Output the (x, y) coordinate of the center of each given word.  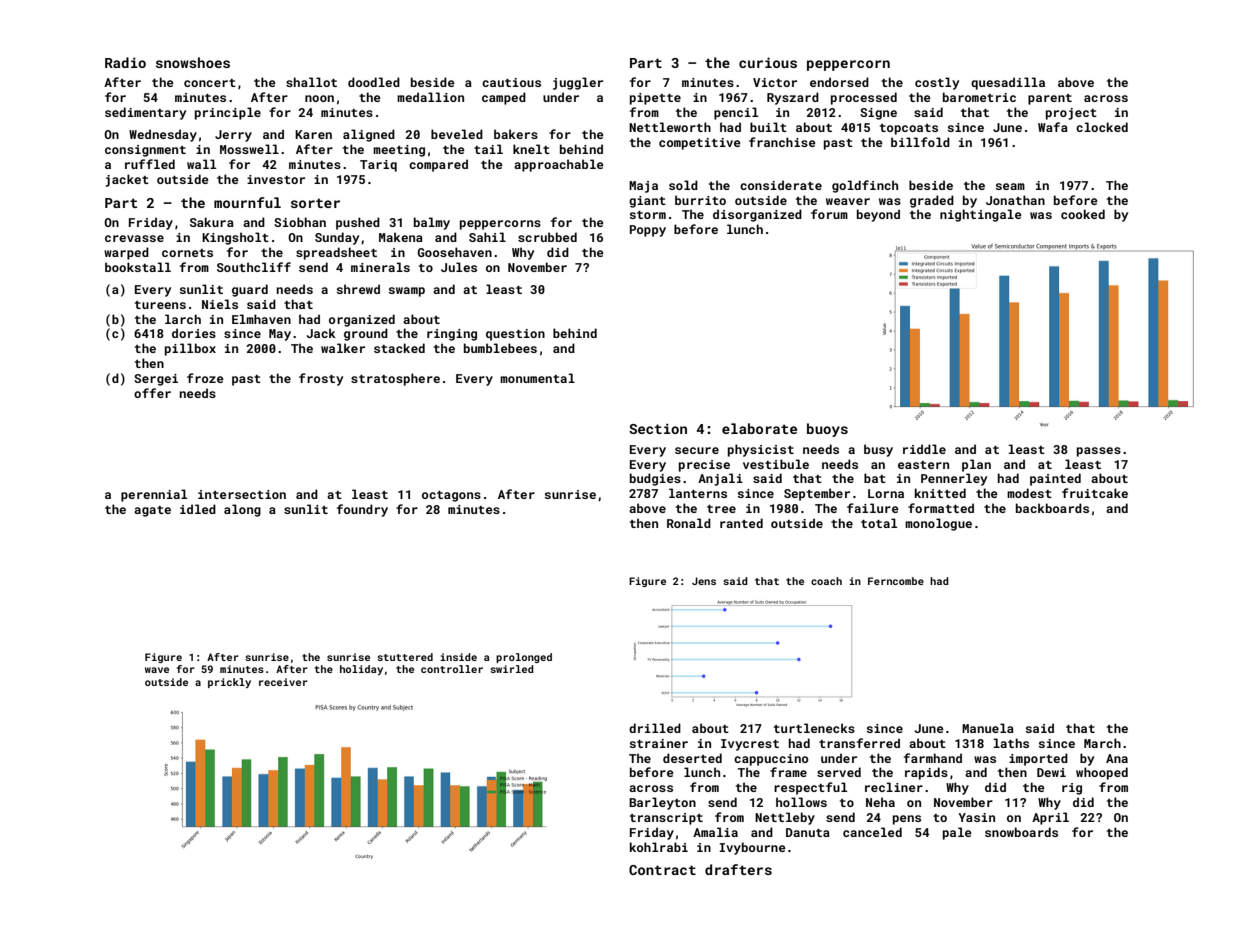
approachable (559, 165)
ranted (741, 523)
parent (1050, 99)
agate (152, 511)
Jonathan (1015, 200)
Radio (125, 62)
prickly (229, 683)
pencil (736, 113)
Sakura (212, 222)
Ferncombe (896, 581)
